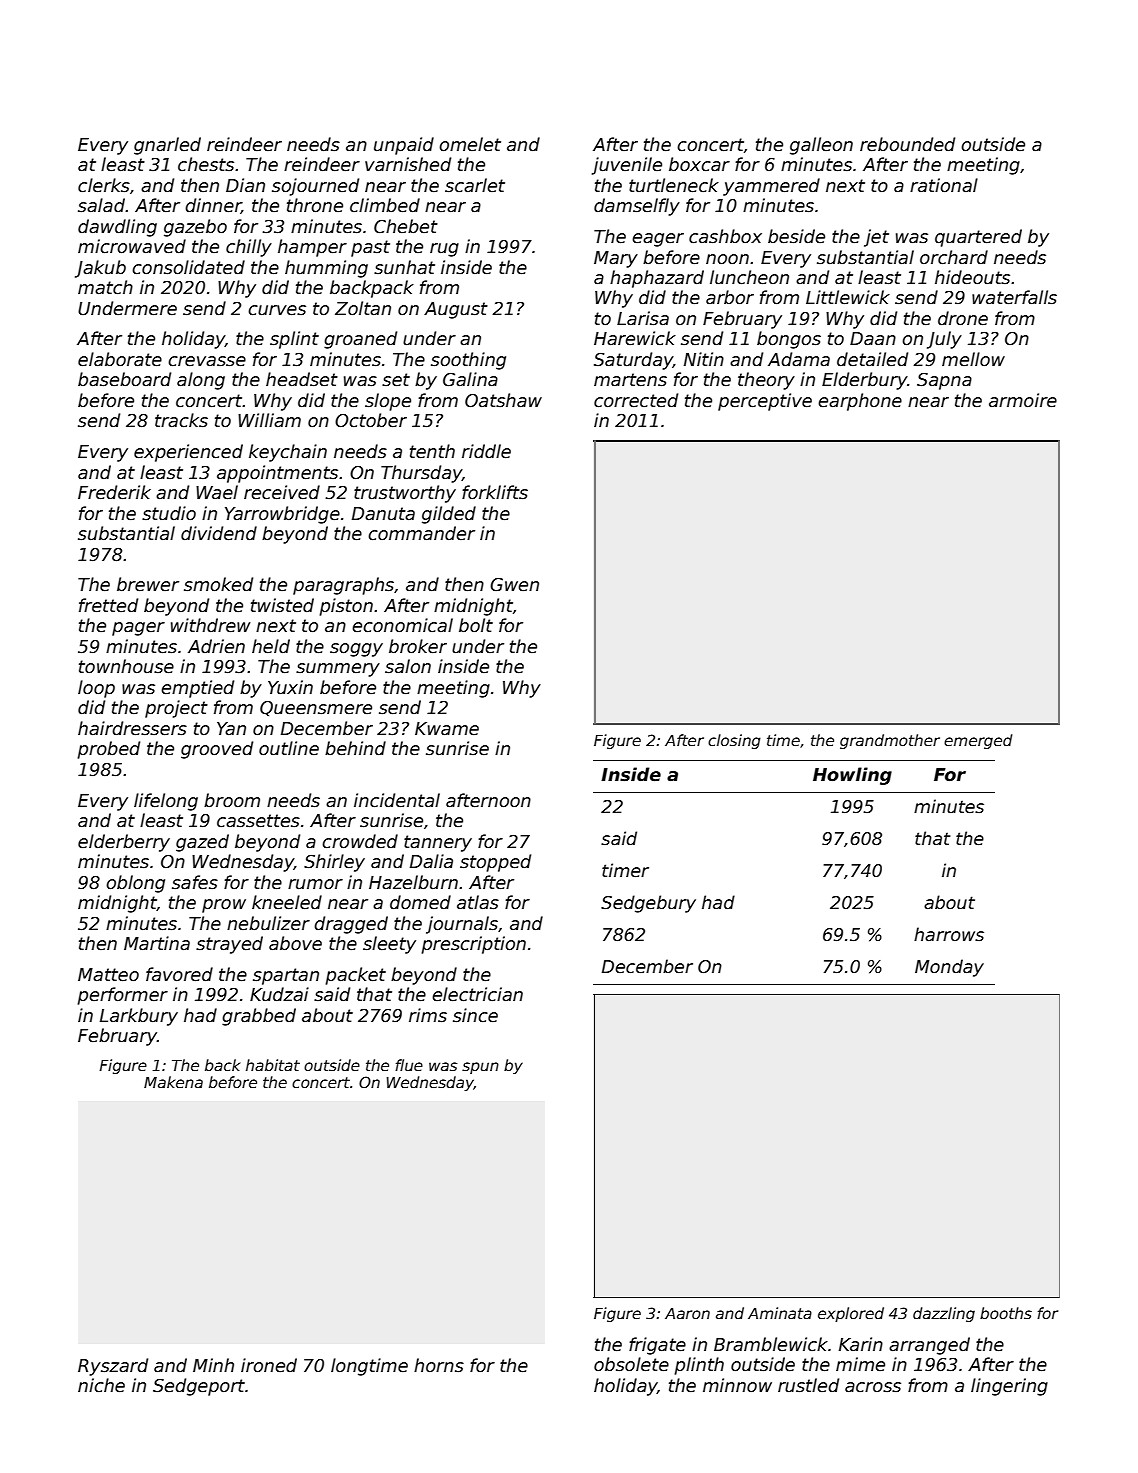  What do you see at coordinates (269, 1365) in the screenshot?
I see `ironed` at bounding box center [269, 1365].
